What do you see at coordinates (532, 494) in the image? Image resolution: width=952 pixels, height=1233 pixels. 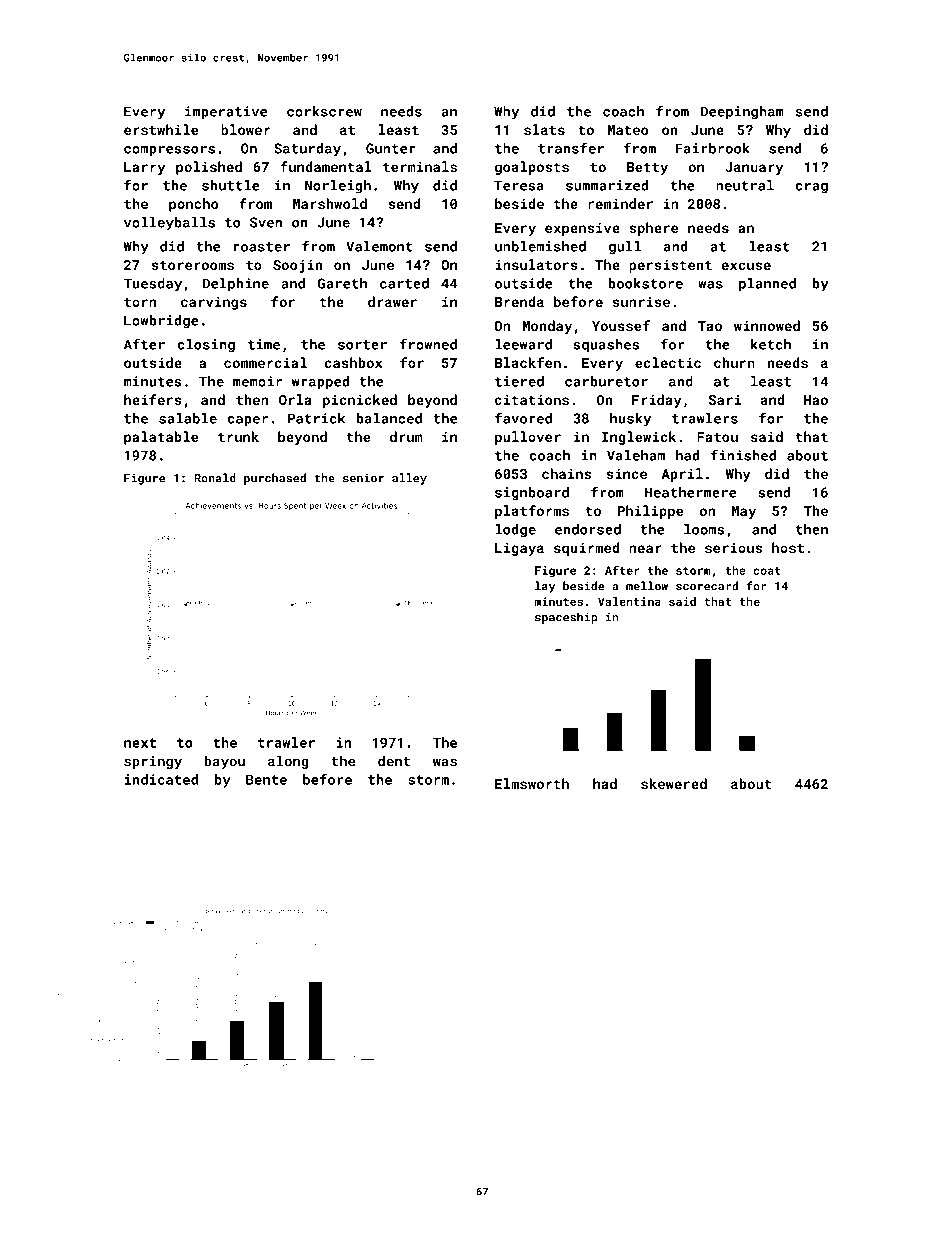 I see `signboard` at bounding box center [532, 494].
